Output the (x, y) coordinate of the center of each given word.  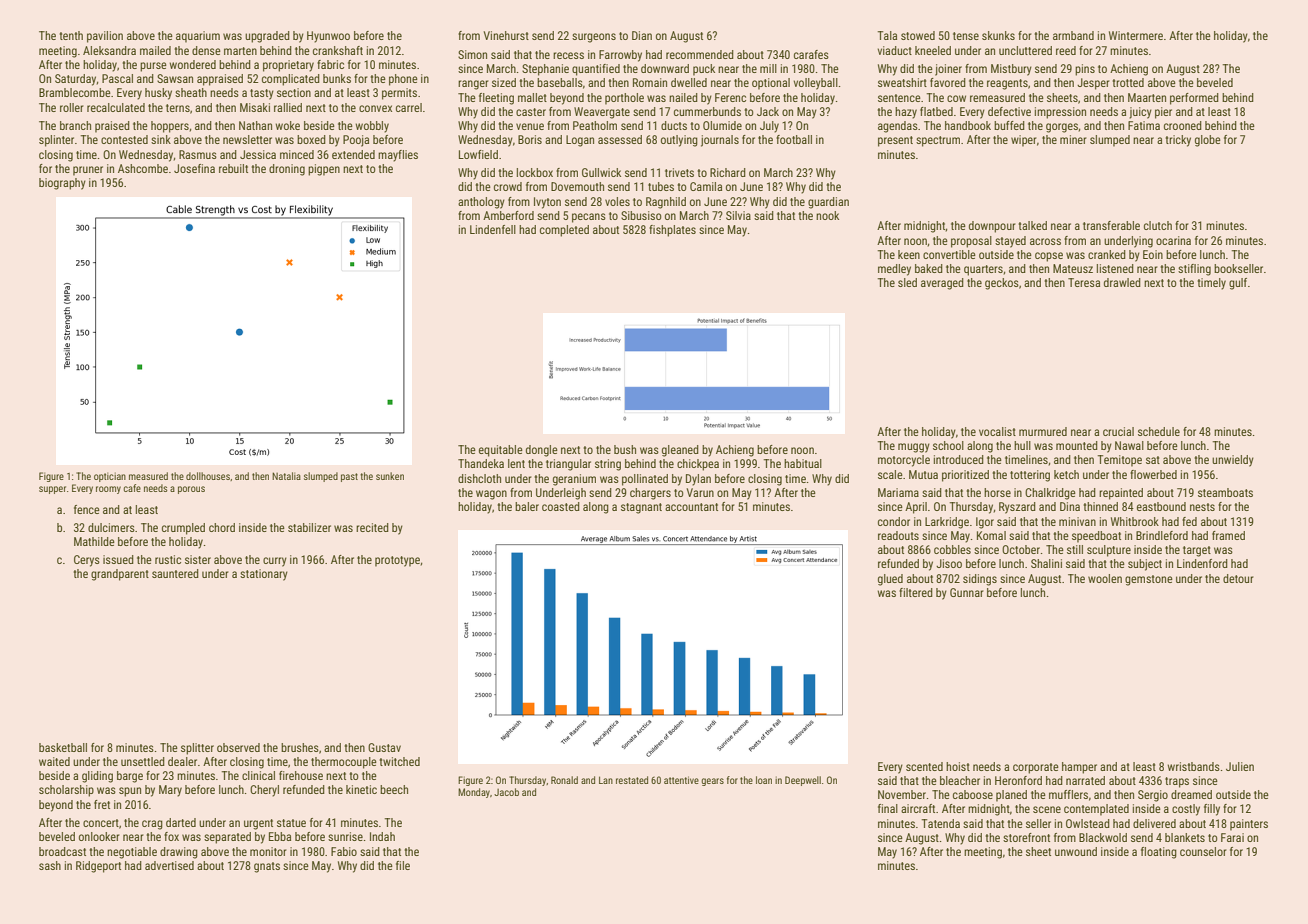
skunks (998, 35)
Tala (887, 35)
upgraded (267, 37)
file (403, 865)
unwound (1076, 851)
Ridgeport (98, 867)
